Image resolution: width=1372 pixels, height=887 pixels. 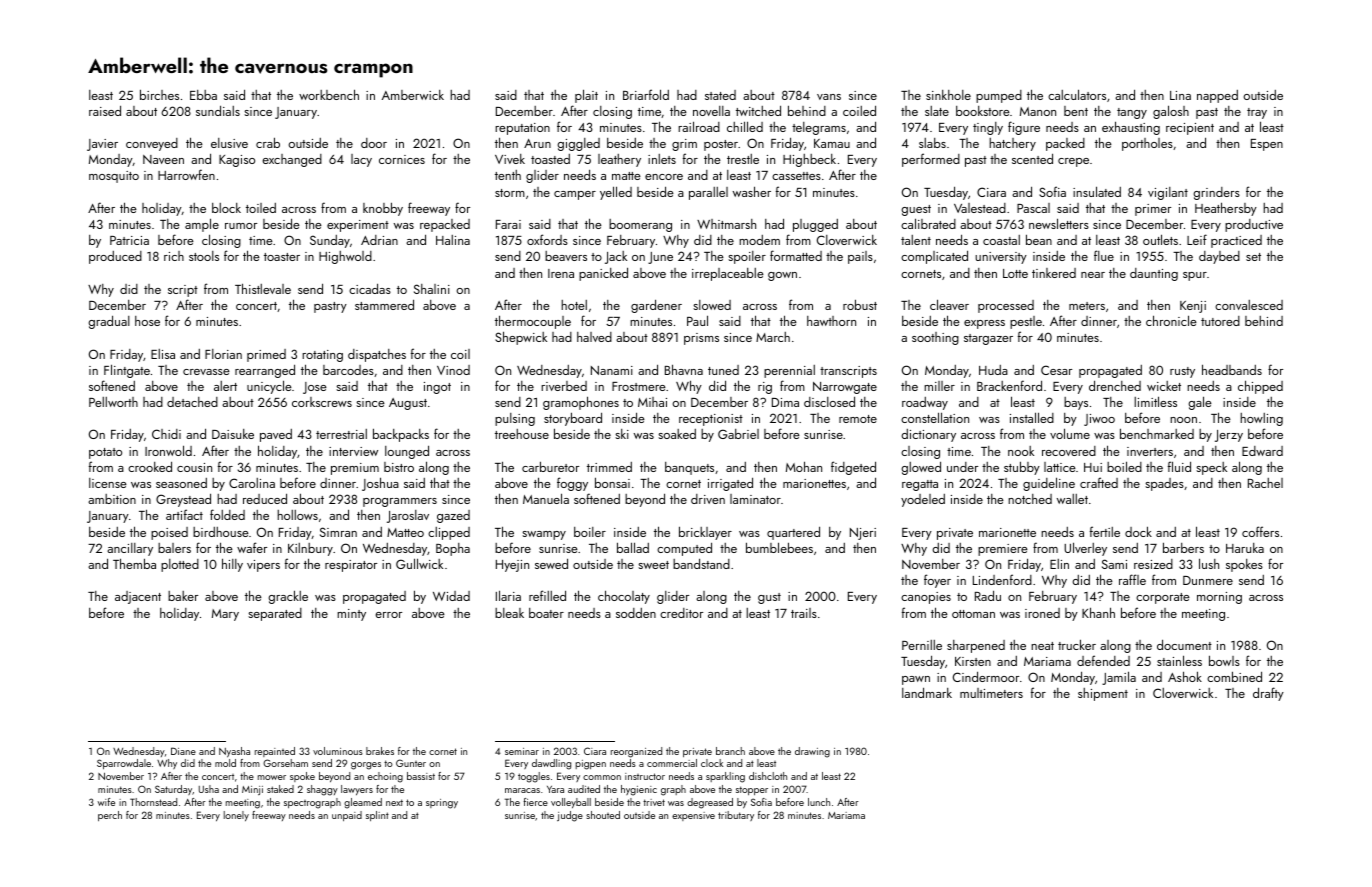 I want to click on birches, so click(x=159, y=94).
